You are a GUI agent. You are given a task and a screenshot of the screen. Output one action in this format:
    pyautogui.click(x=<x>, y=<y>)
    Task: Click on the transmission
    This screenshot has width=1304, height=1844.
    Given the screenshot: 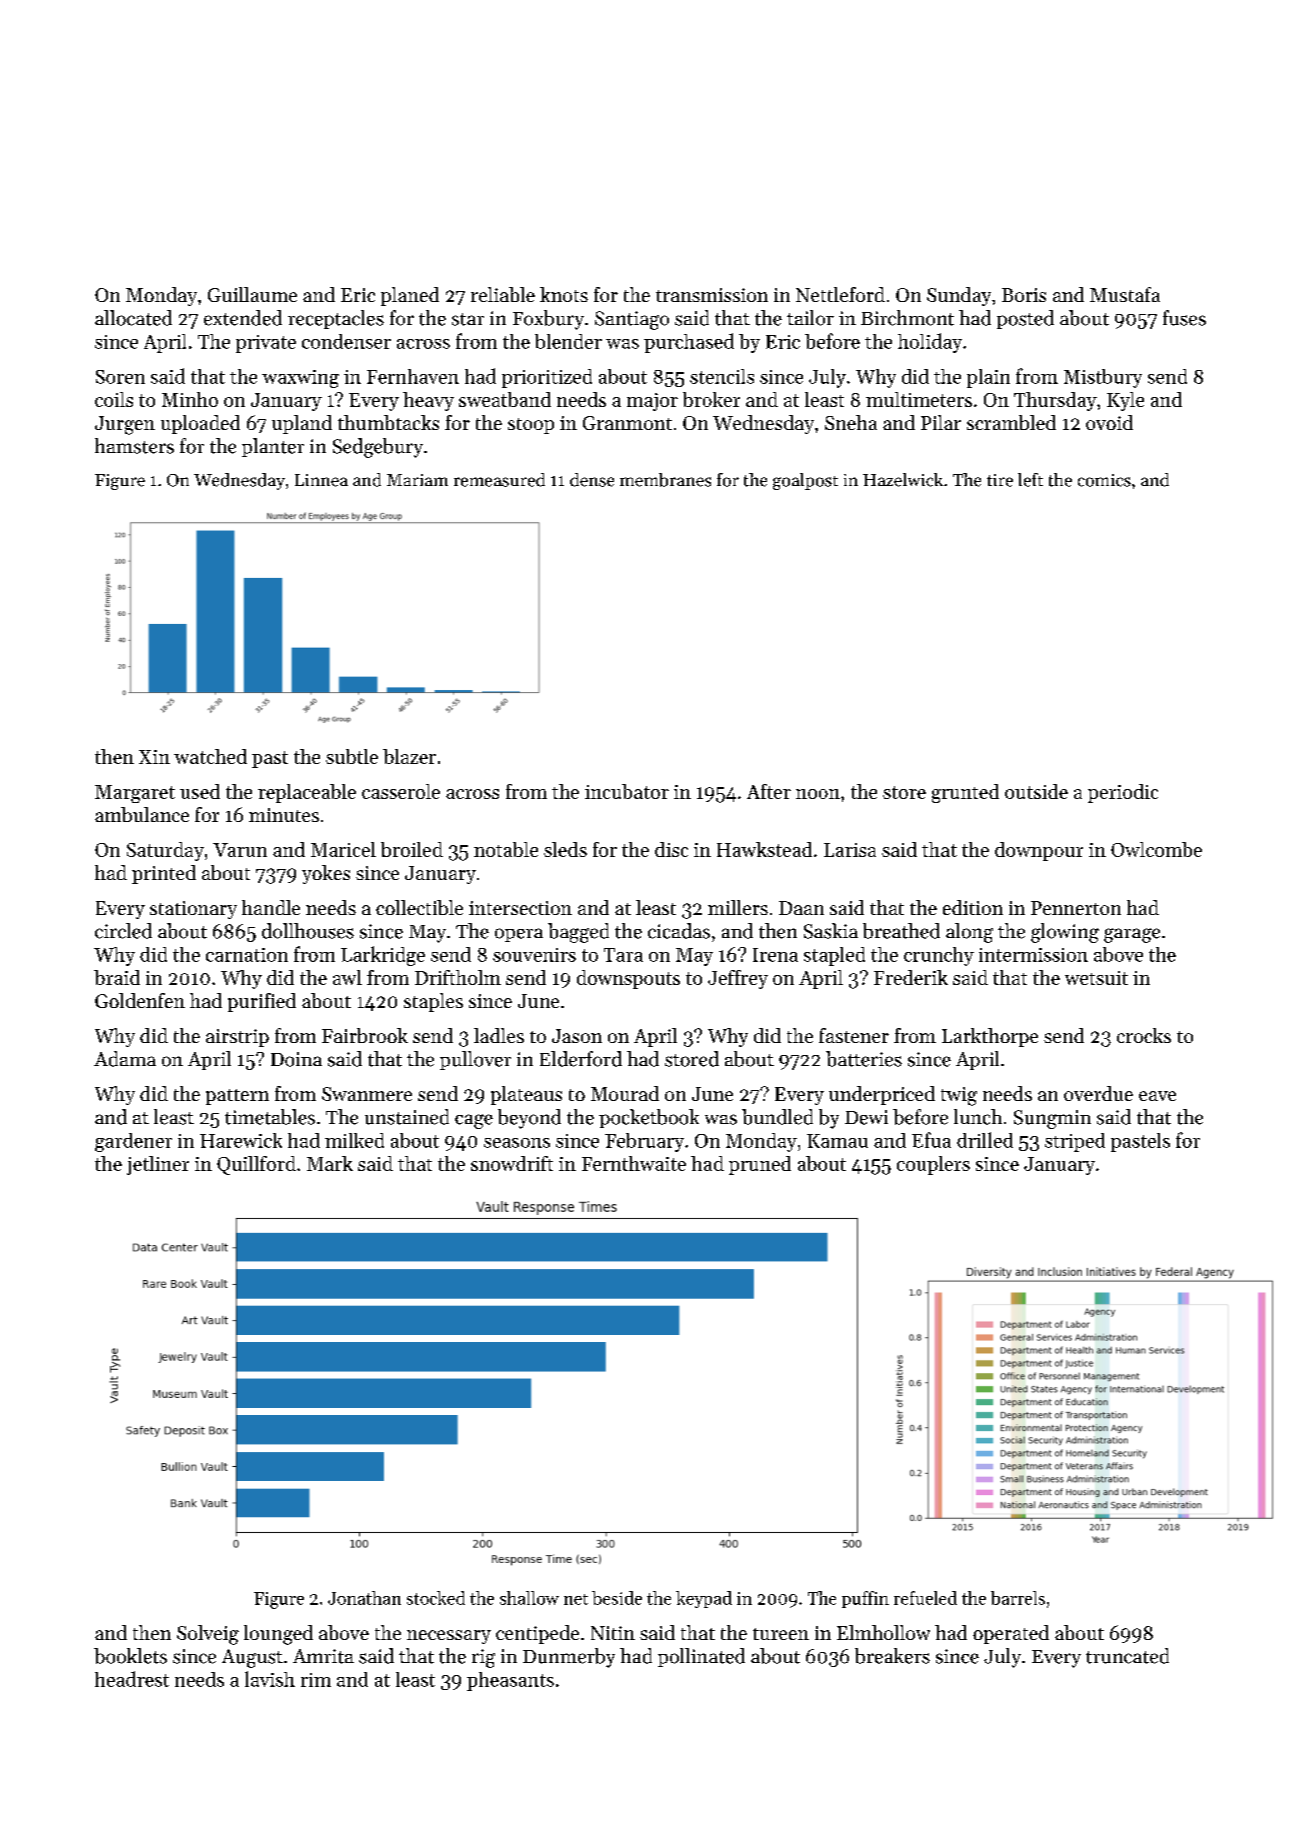 What is the action you would take?
    pyautogui.click(x=712, y=295)
